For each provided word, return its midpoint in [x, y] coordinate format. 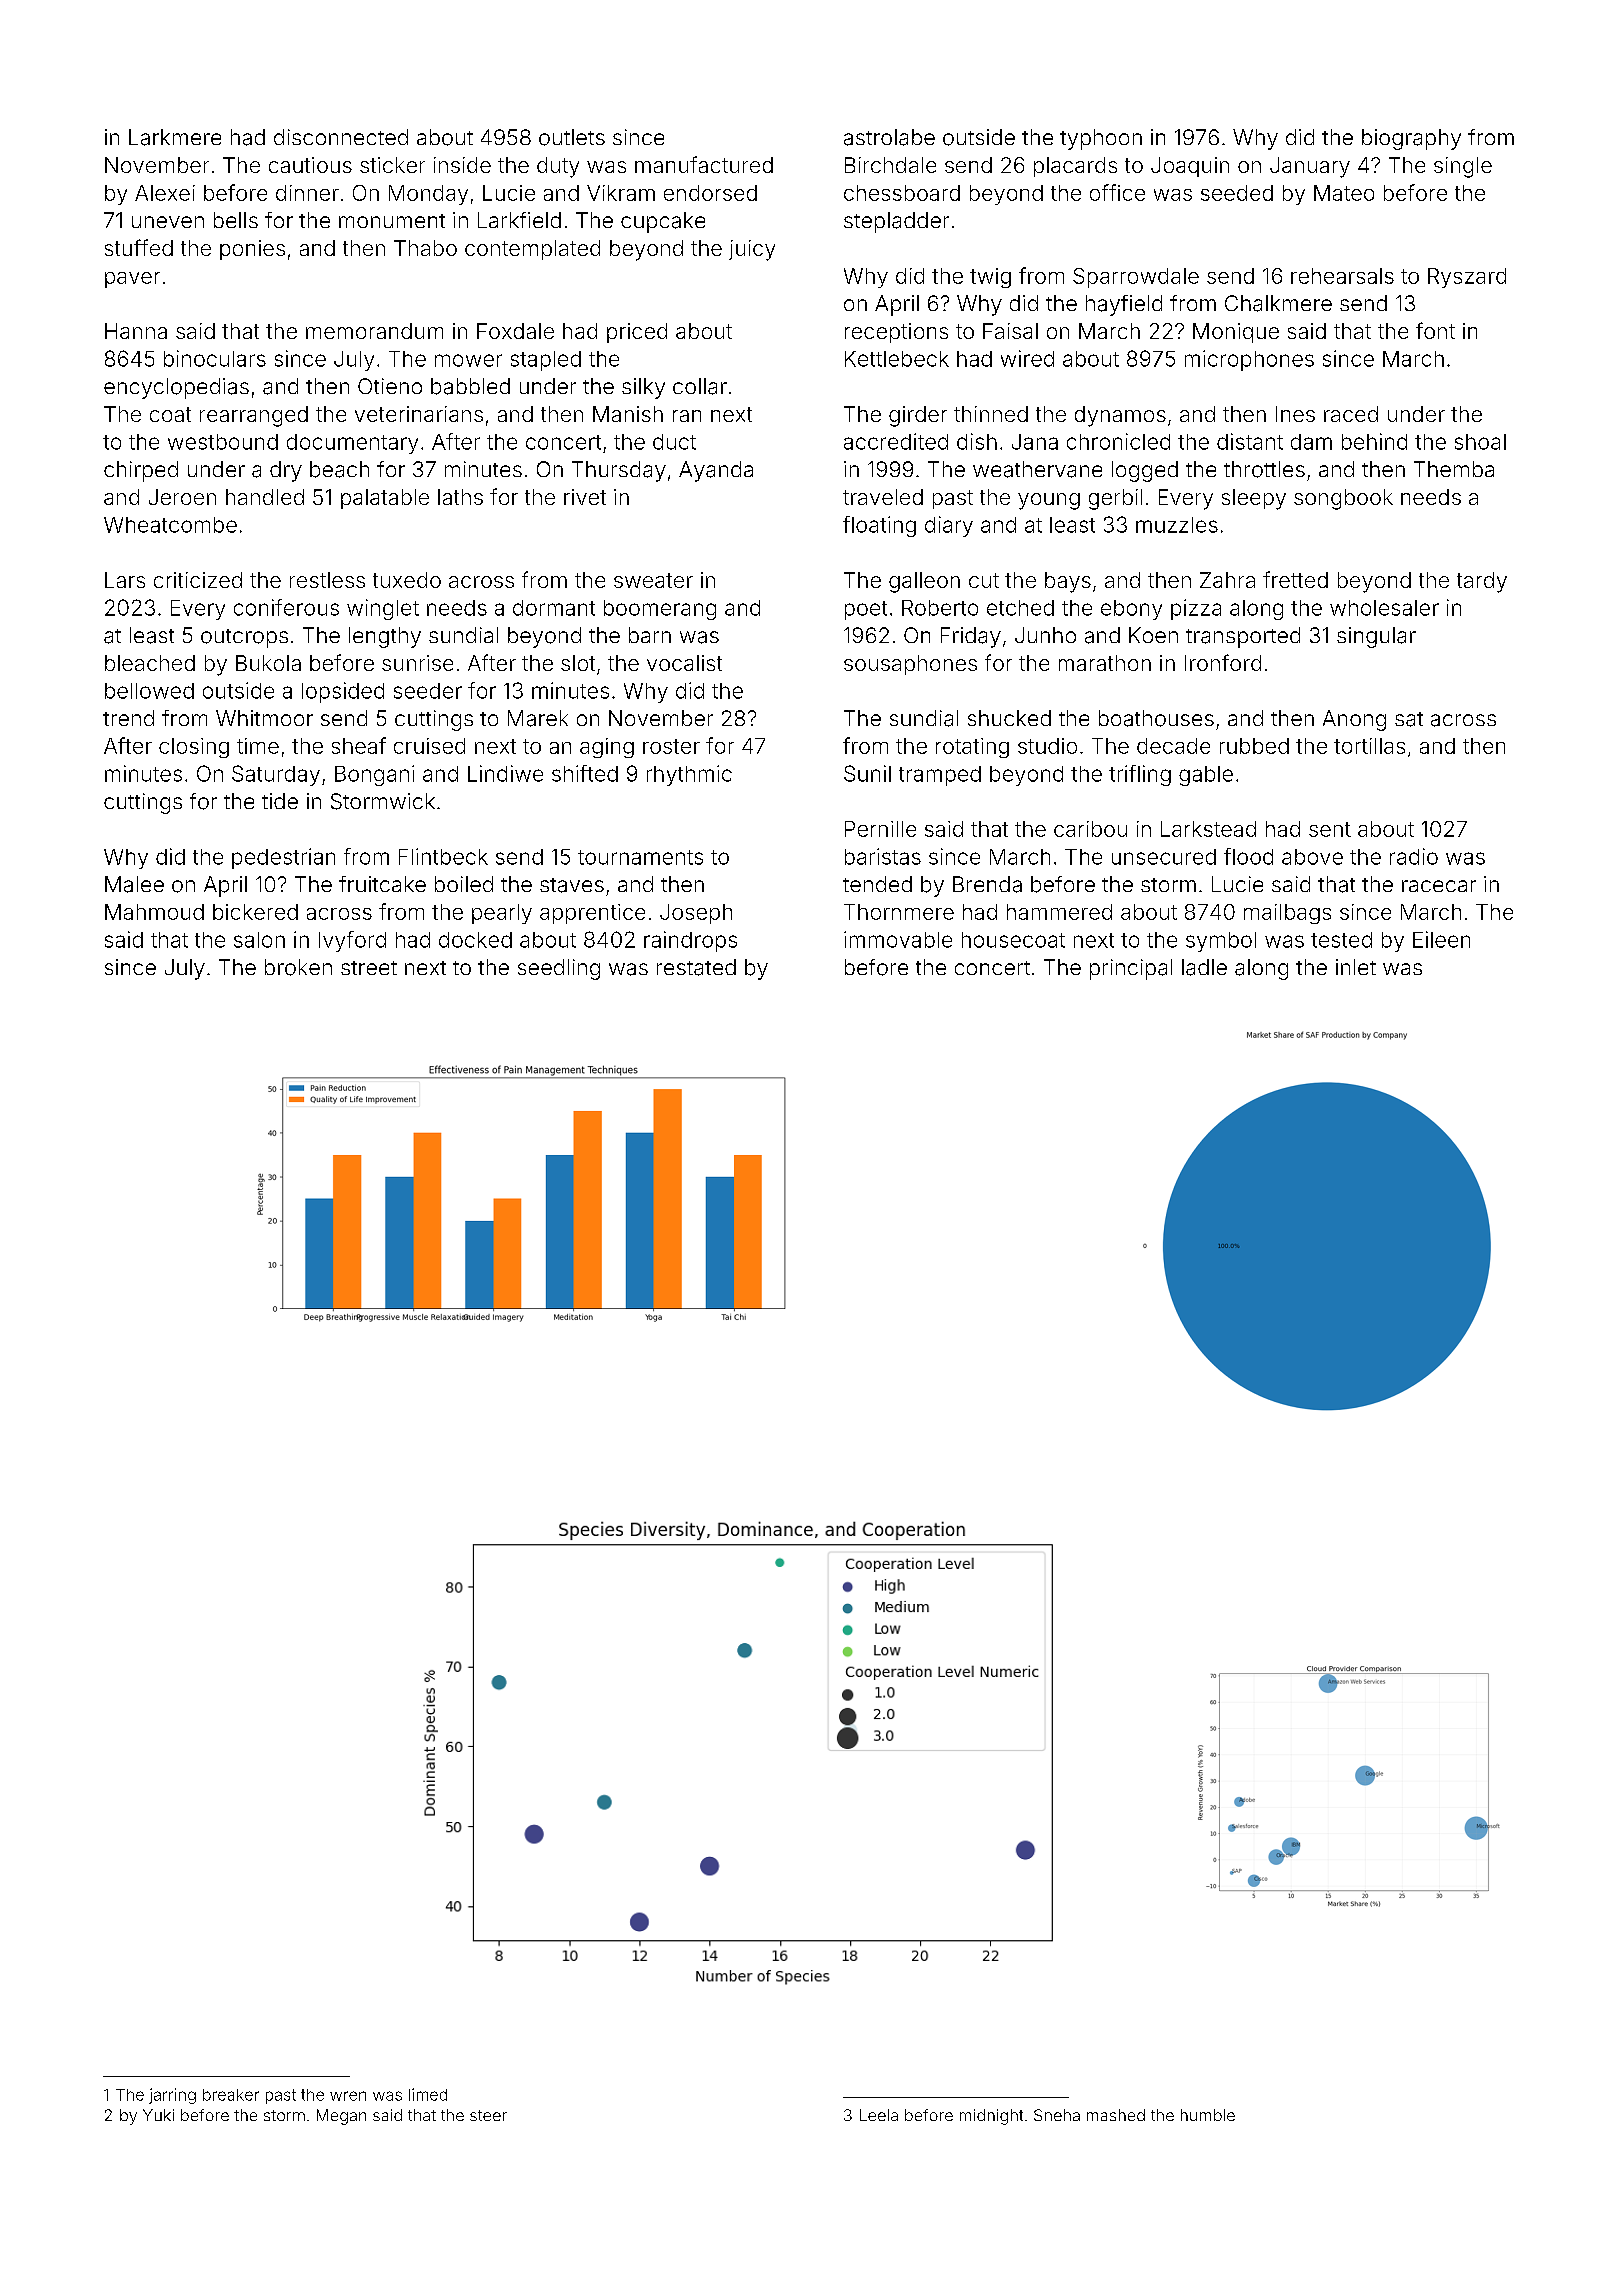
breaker [231, 2095]
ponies [252, 250]
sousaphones [910, 665]
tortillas [1369, 746]
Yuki [158, 2115]
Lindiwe [505, 773]
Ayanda [716, 471]
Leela [879, 2115]
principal [1131, 969]
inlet [1356, 967]
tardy [1482, 582]
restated [696, 967]
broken [298, 967]
